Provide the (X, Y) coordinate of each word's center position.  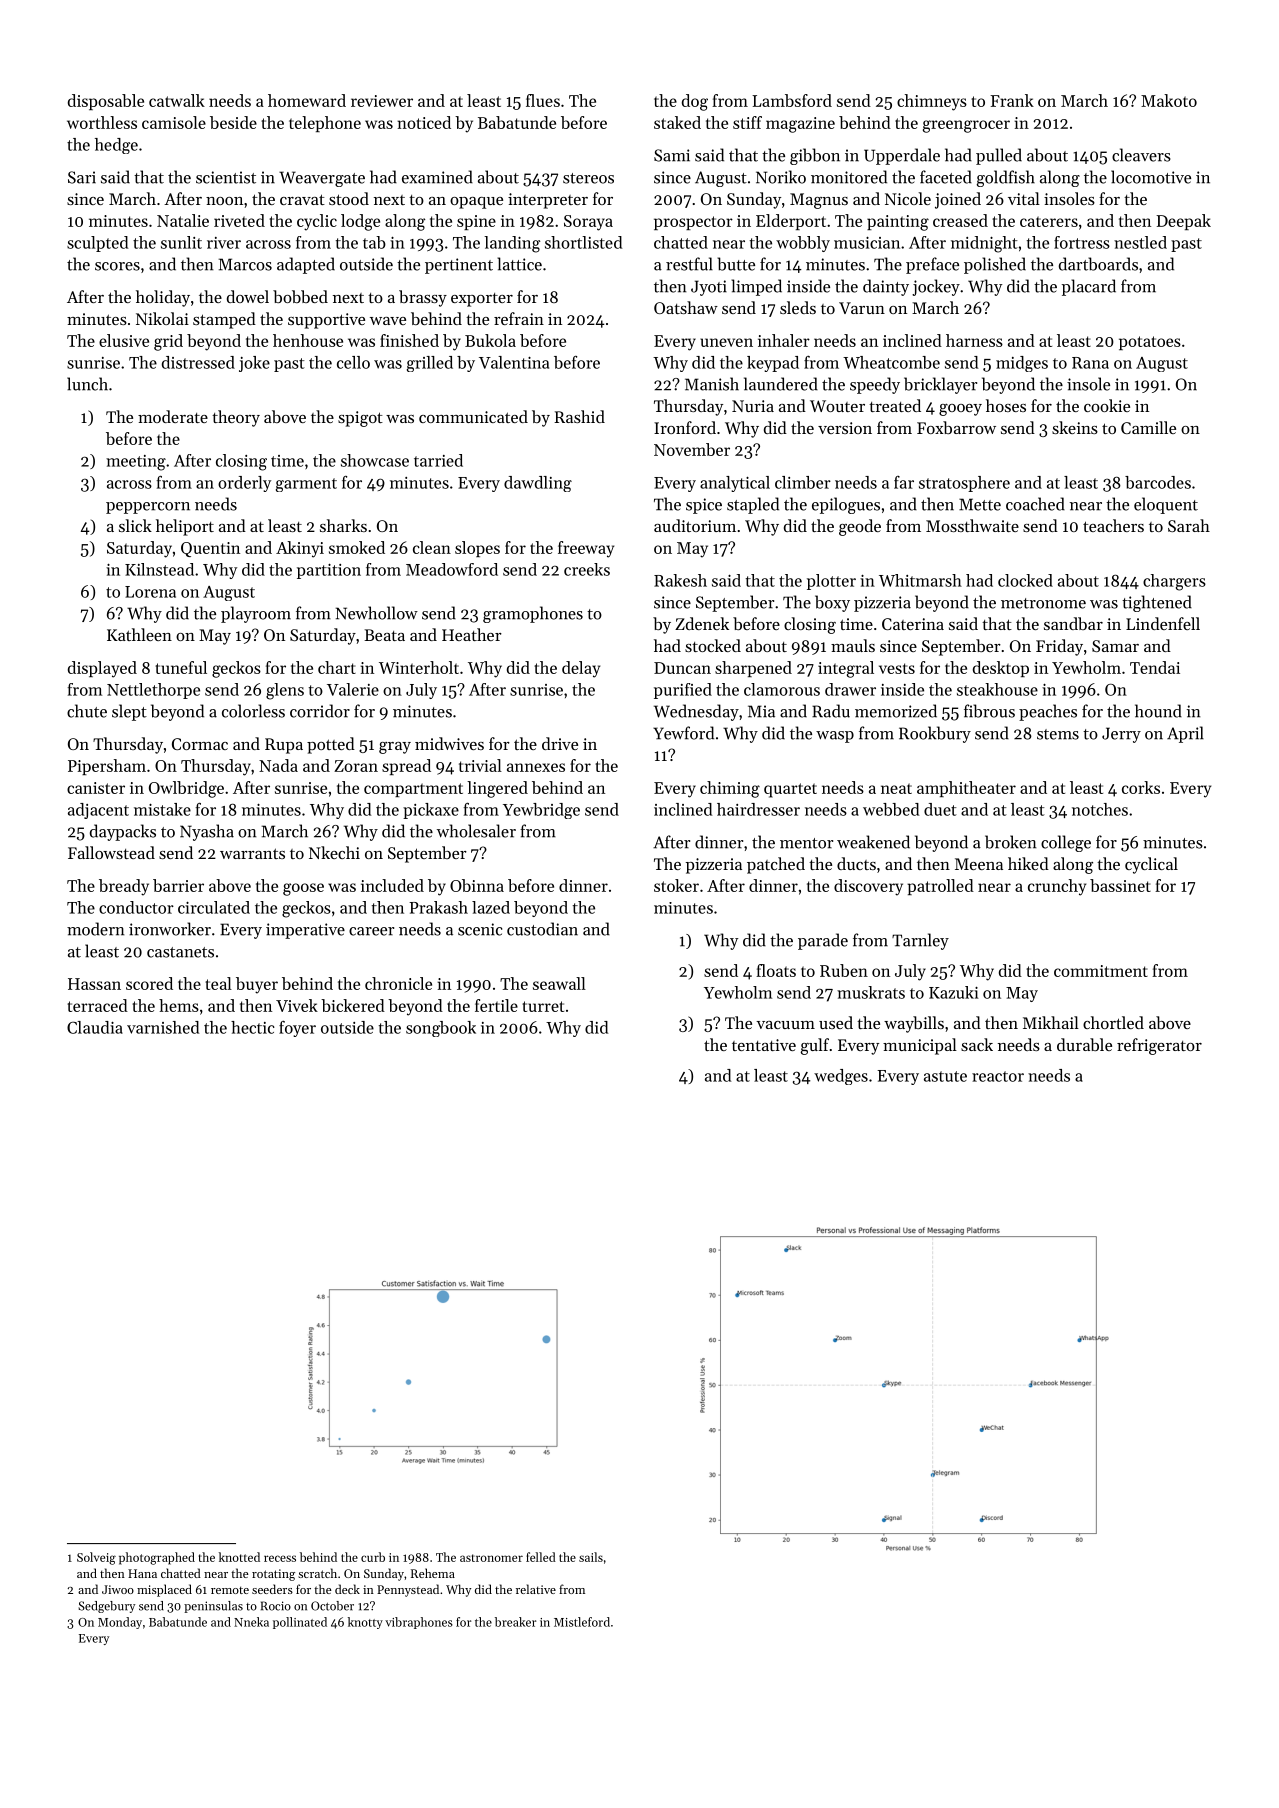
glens (285, 691)
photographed (157, 1558)
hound (1158, 711)
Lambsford (792, 100)
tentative (764, 1045)
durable (1084, 1044)
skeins (1075, 427)
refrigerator (1159, 1046)
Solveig (96, 1558)
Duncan (682, 668)
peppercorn (148, 508)
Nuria (753, 406)
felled (541, 1557)
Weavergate (322, 179)
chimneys (932, 102)
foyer (297, 1029)
